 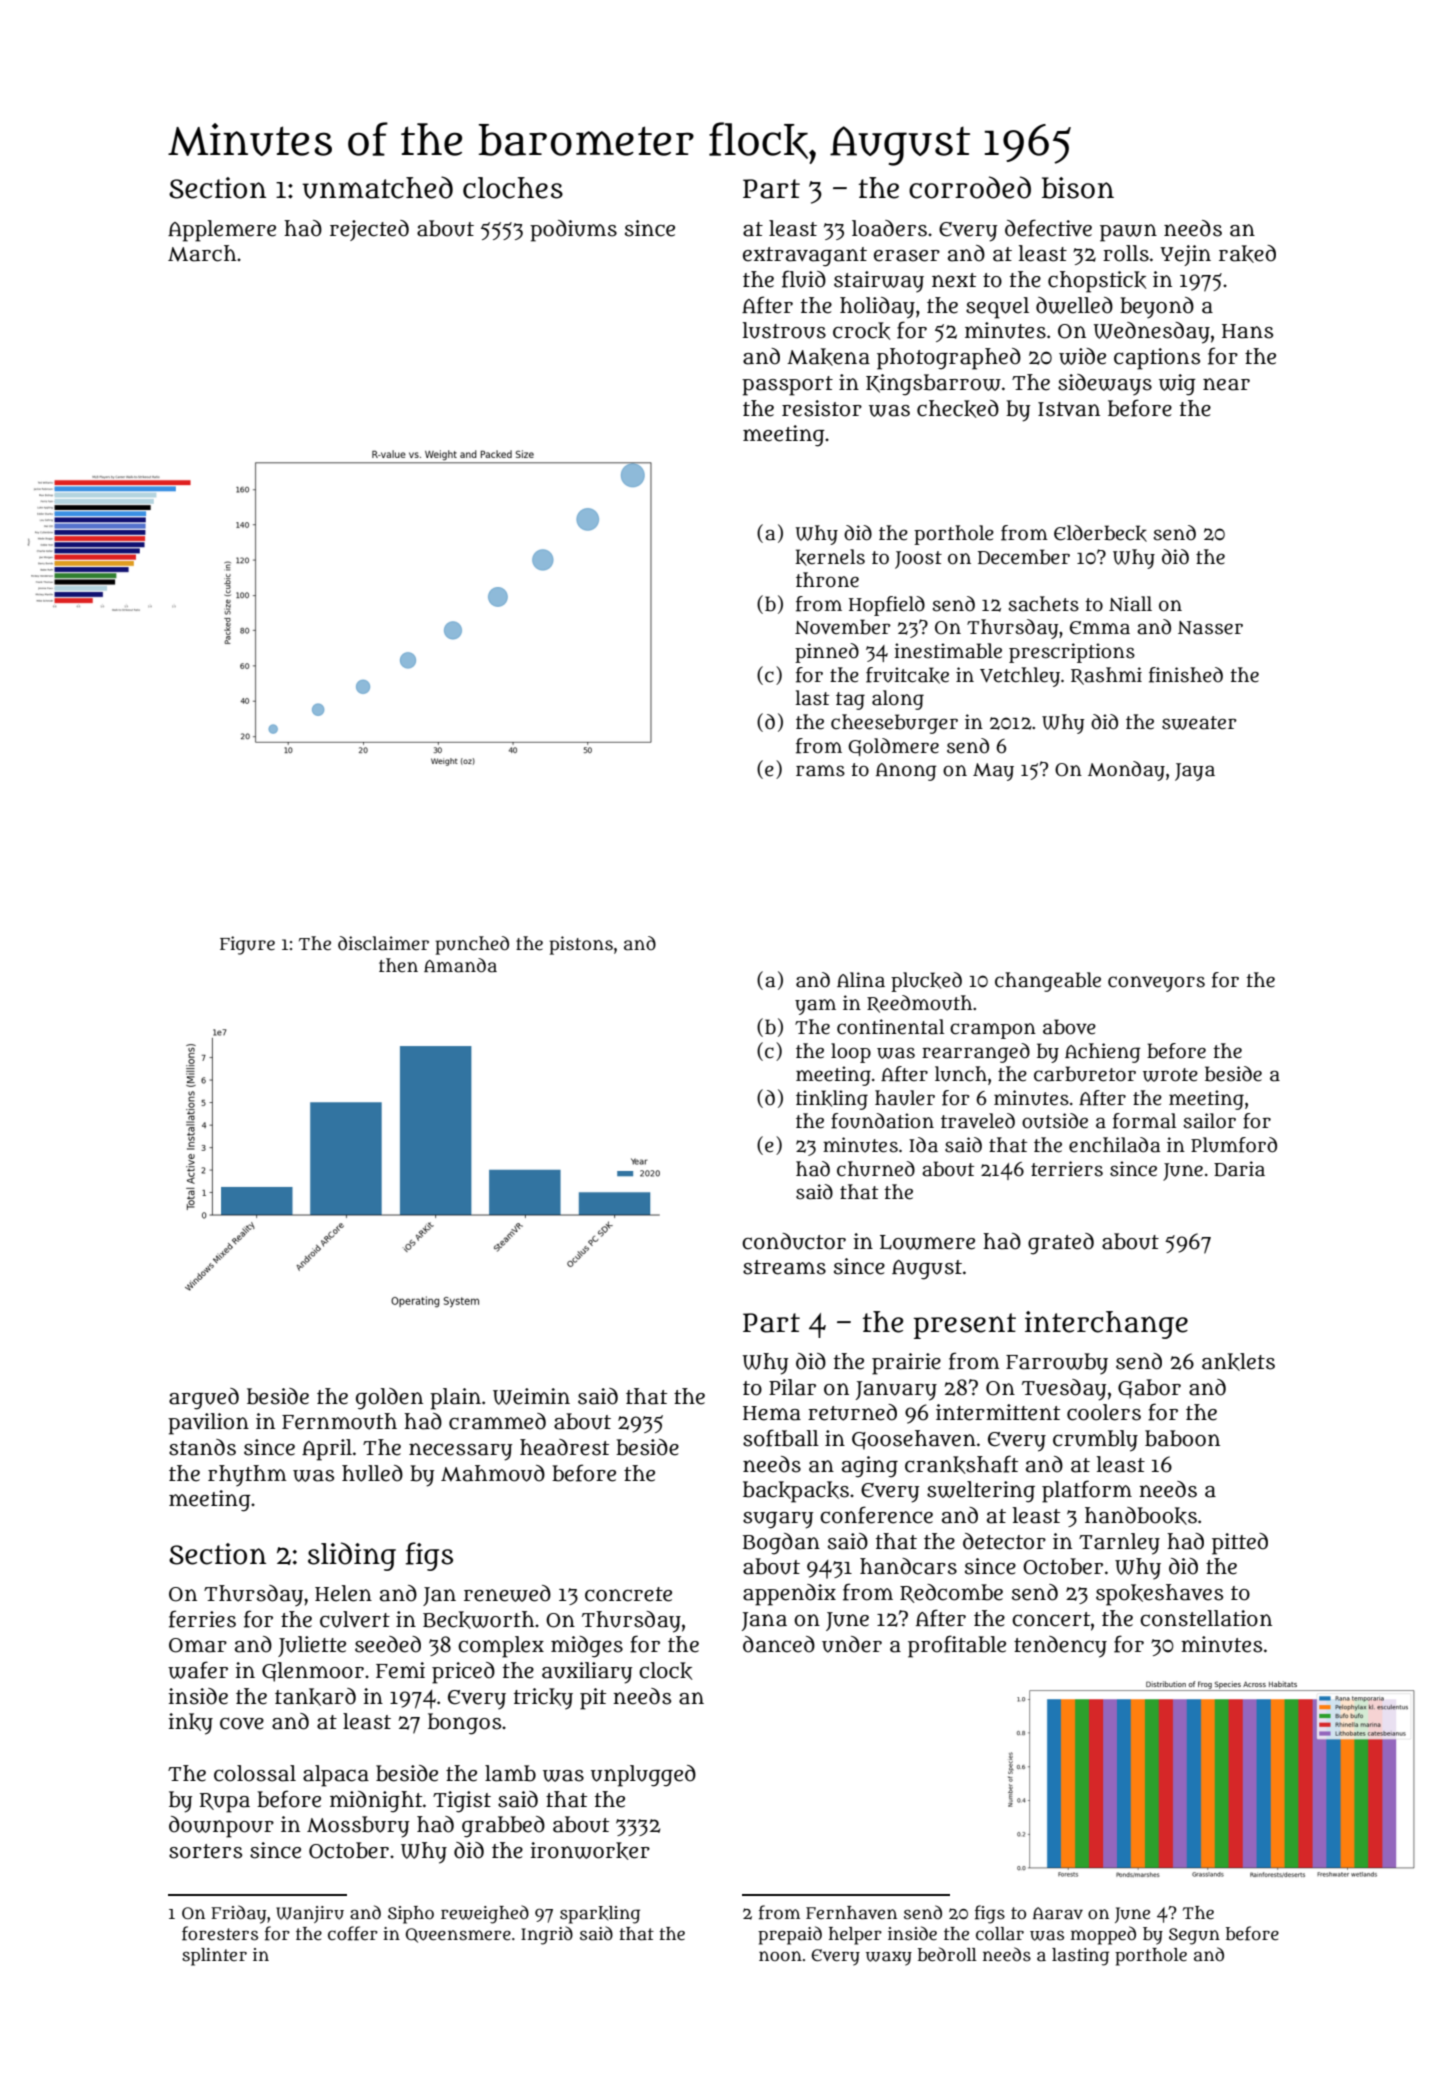 What do you see at coordinates (358, 1827) in the page?
I see `Mossbury` at bounding box center [358, 1827].
